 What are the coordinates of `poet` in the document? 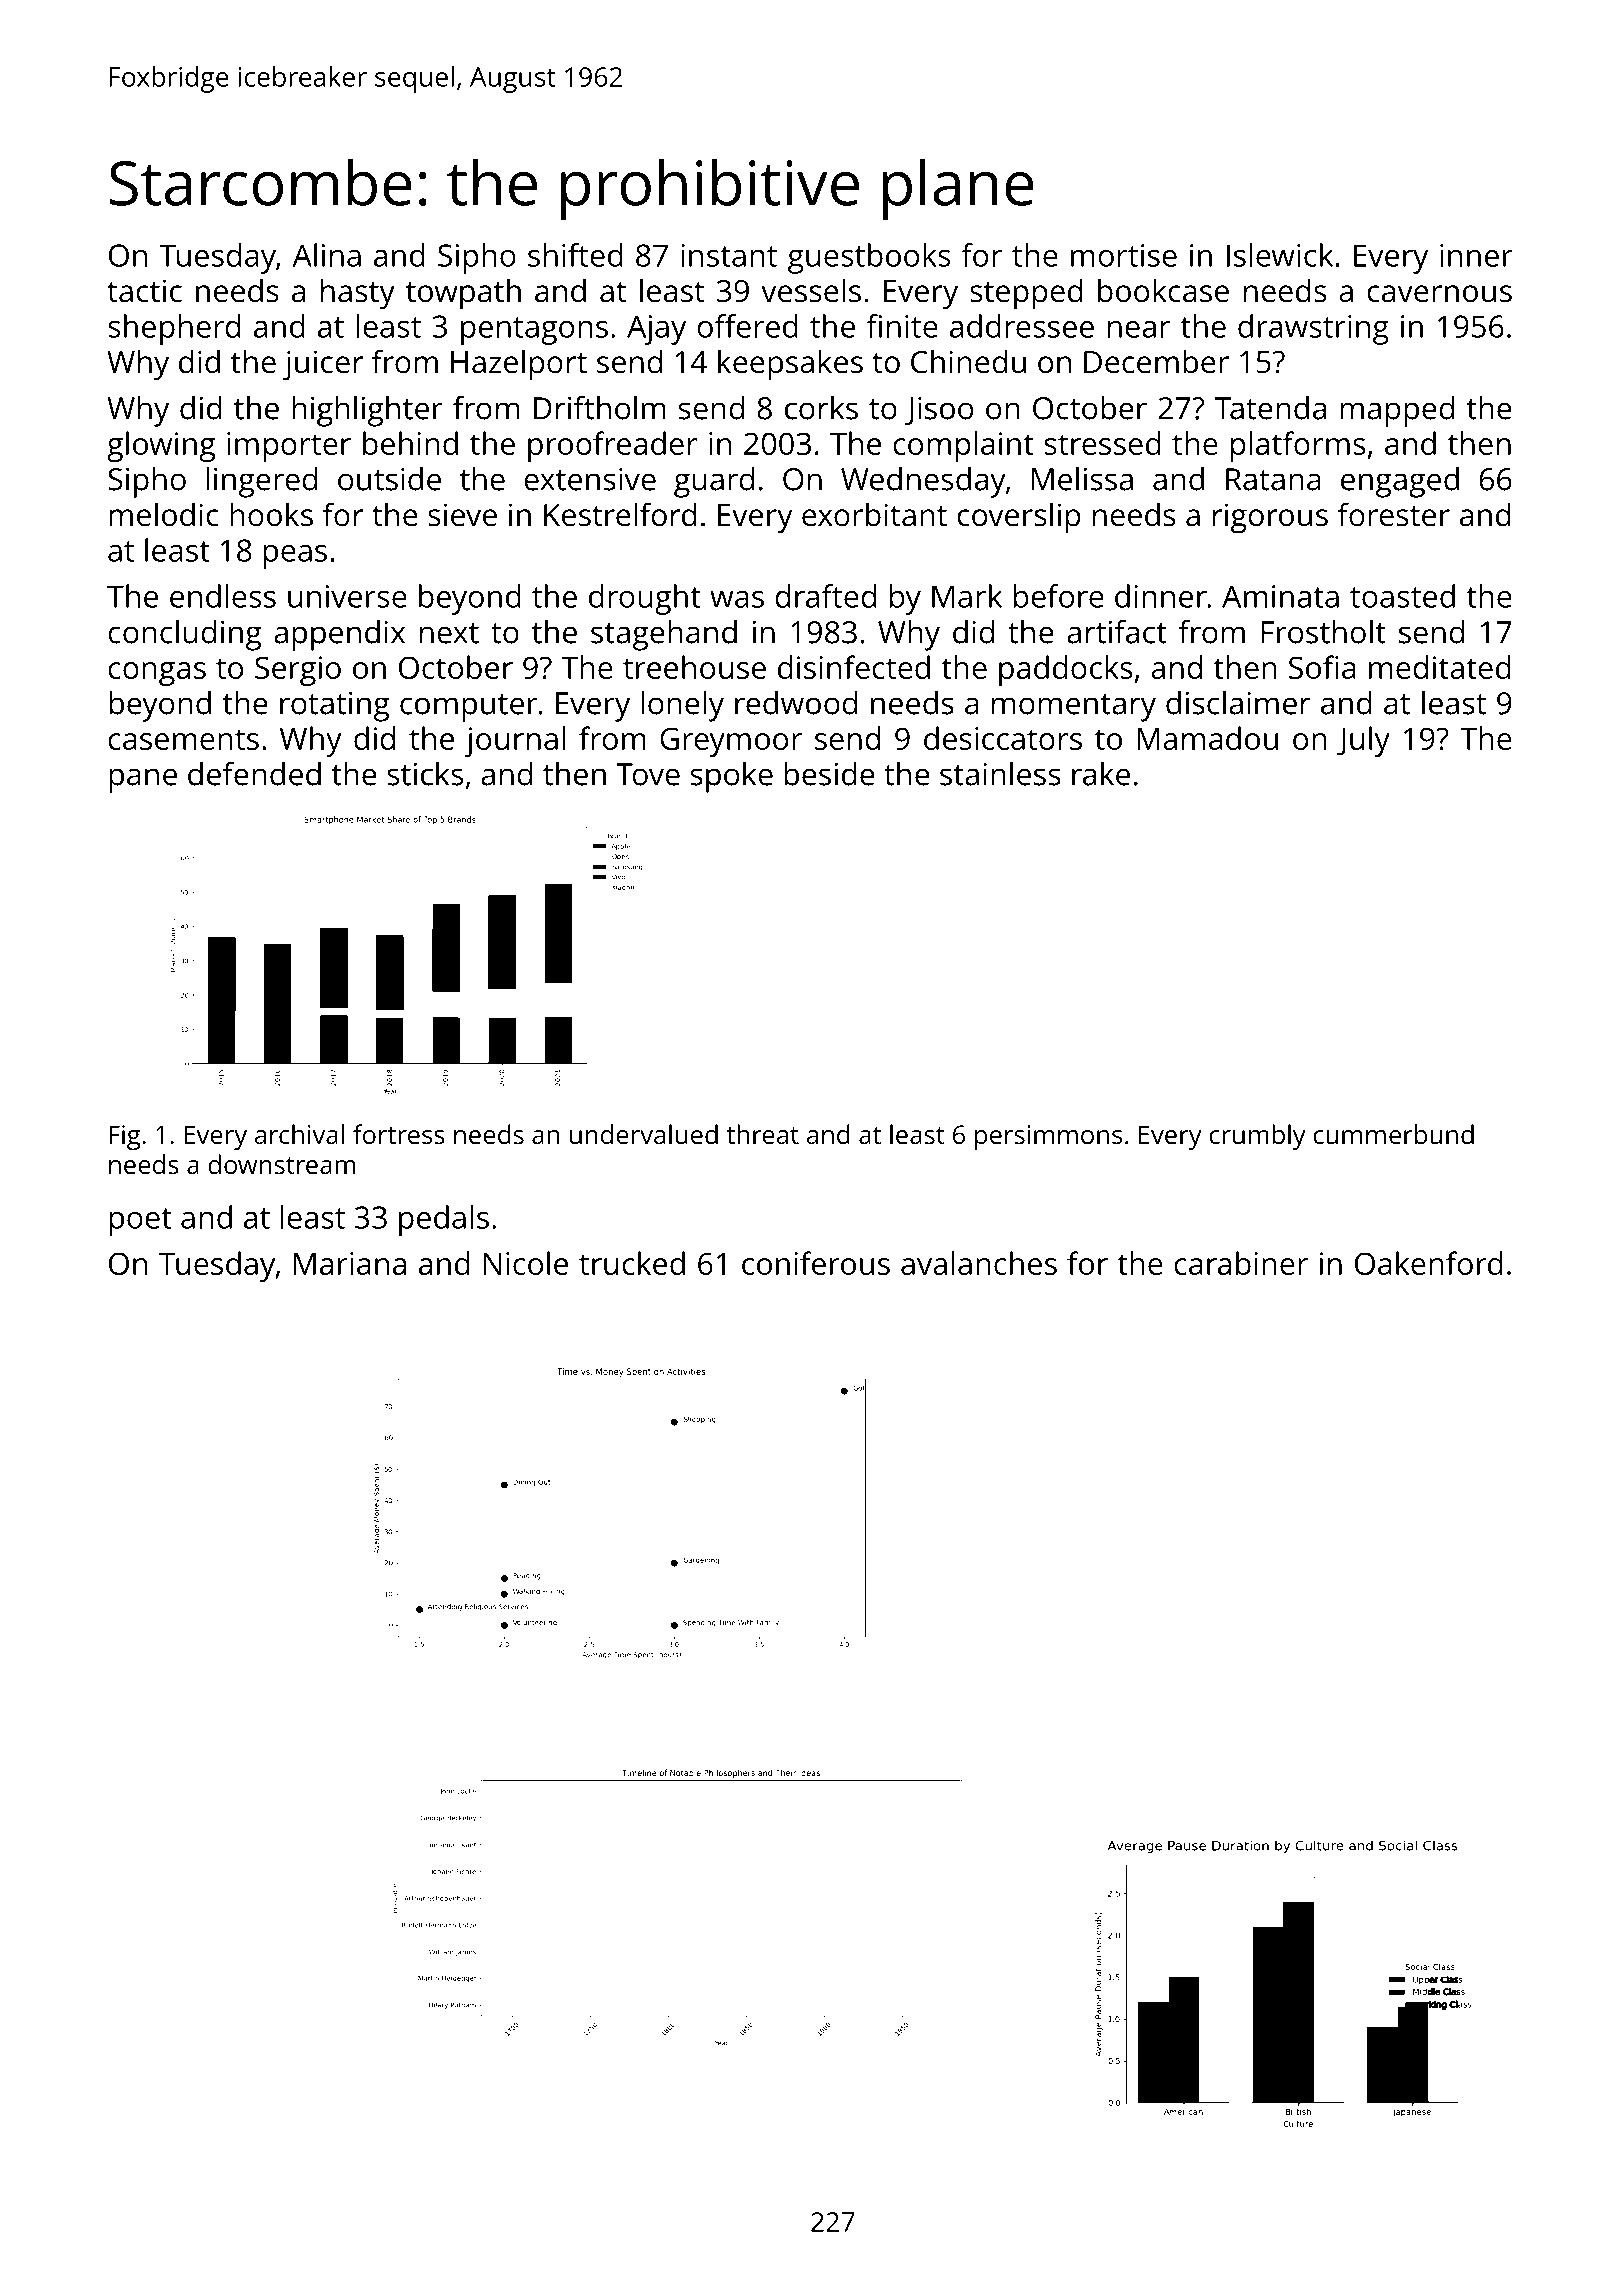 It's located at (140, 1222).
